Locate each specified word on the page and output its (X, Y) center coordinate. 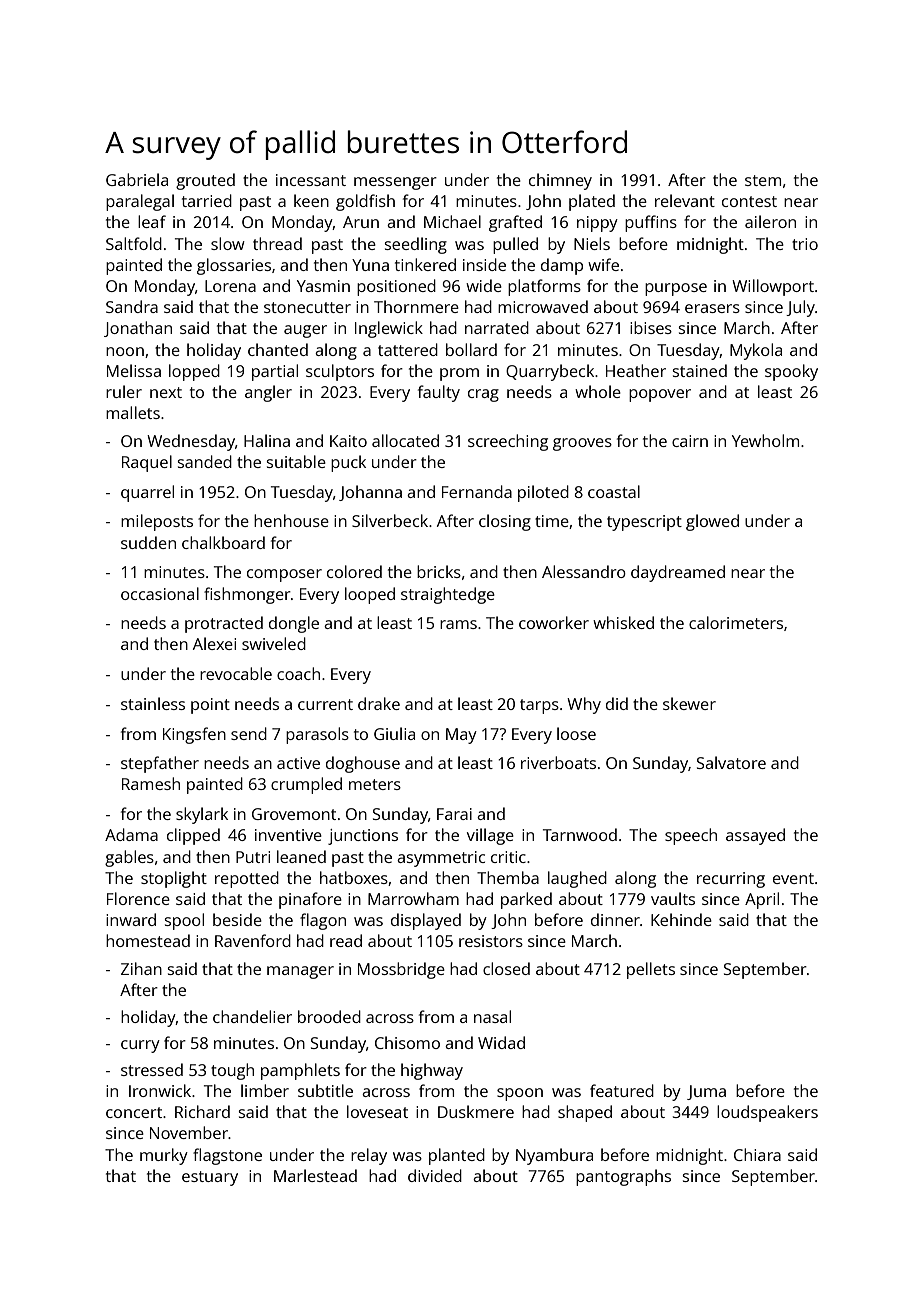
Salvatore (731, 762)
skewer (689, 703)
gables (129, 858)
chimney (560, 181)
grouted (205, 181)
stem (763, 180)
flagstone (227, 1156)
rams (458, 624)
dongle (294, 624)
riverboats (558, 762)
